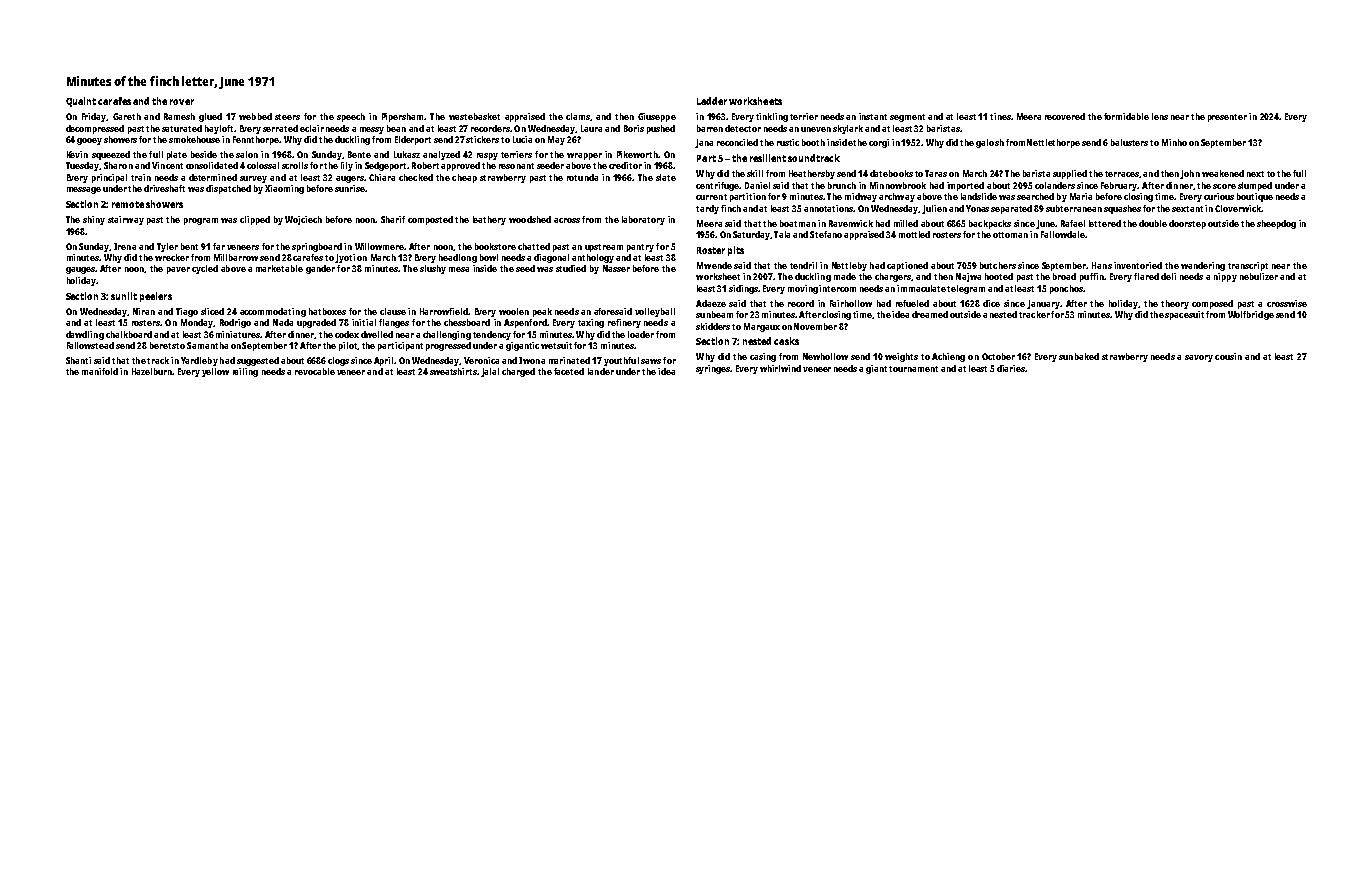  Describe the element at coordinates (1070, 174) in the page. I see `supplied` at that location.
